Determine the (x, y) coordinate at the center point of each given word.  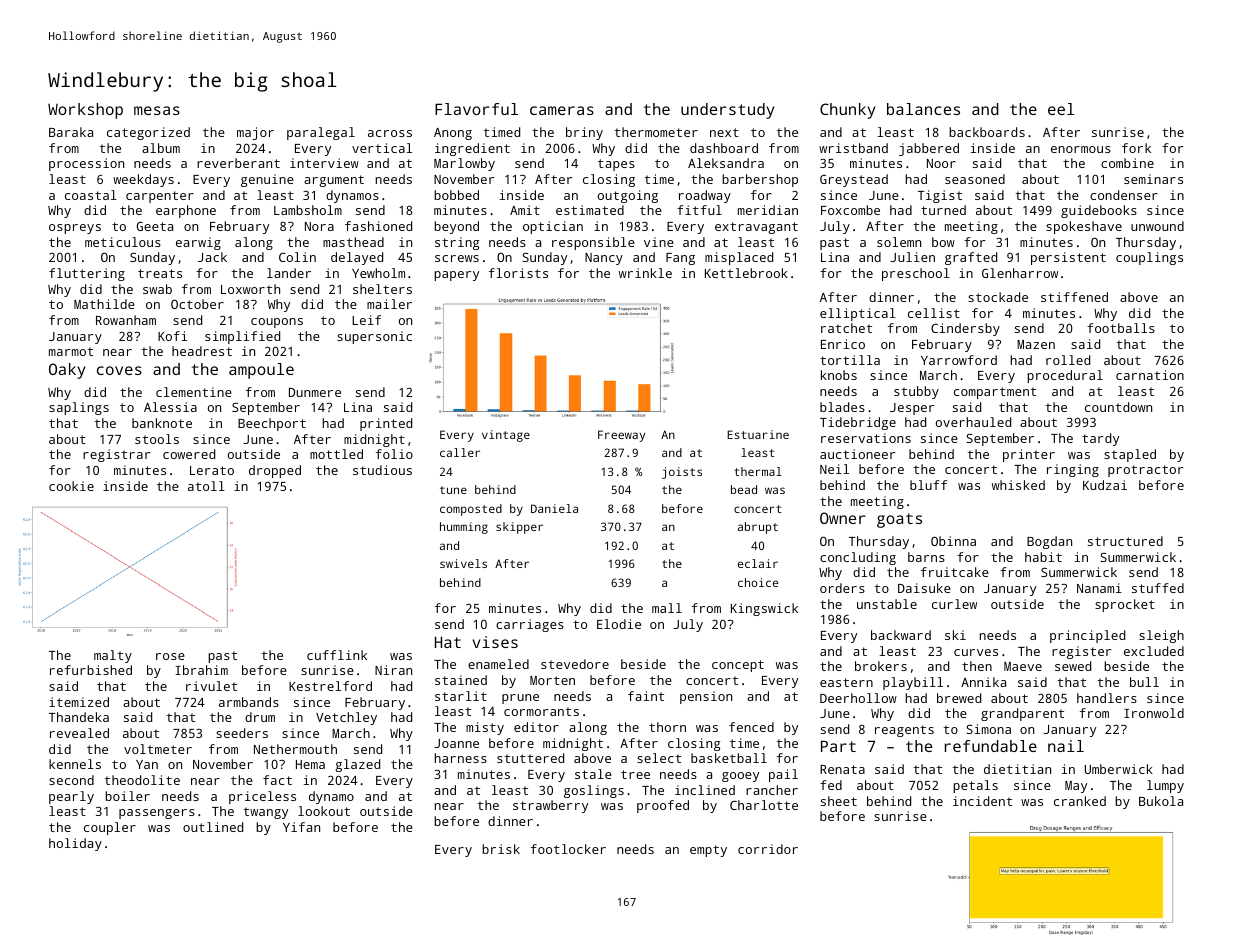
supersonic (374, 337)
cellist (934, 313)
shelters (382, 289)
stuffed (1158, 588)
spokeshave (1084, 227)
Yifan (301, 827)
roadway (705, 196)
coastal (91, 195)
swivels (463, 563)
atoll (206, 486)
